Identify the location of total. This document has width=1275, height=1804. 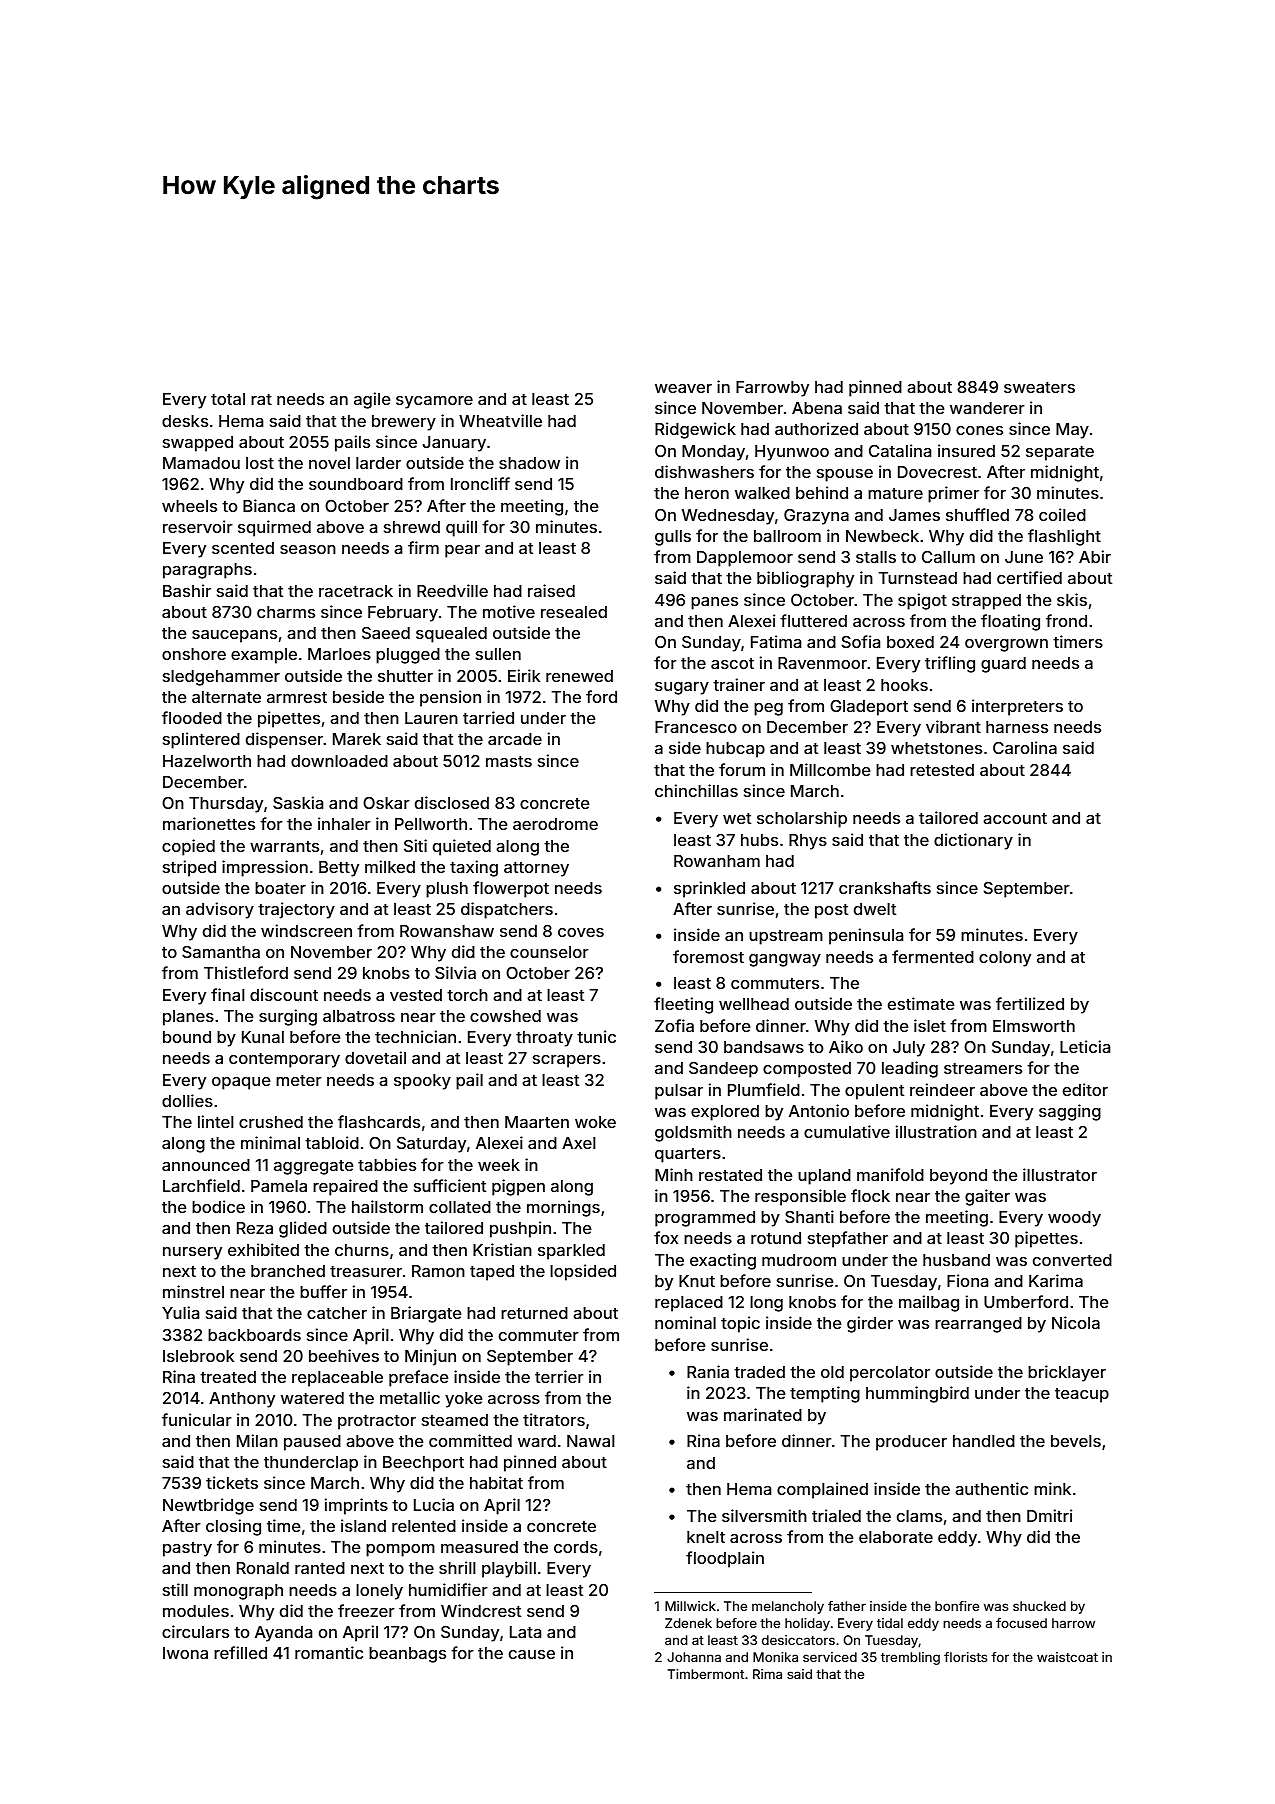
(228, 399).
